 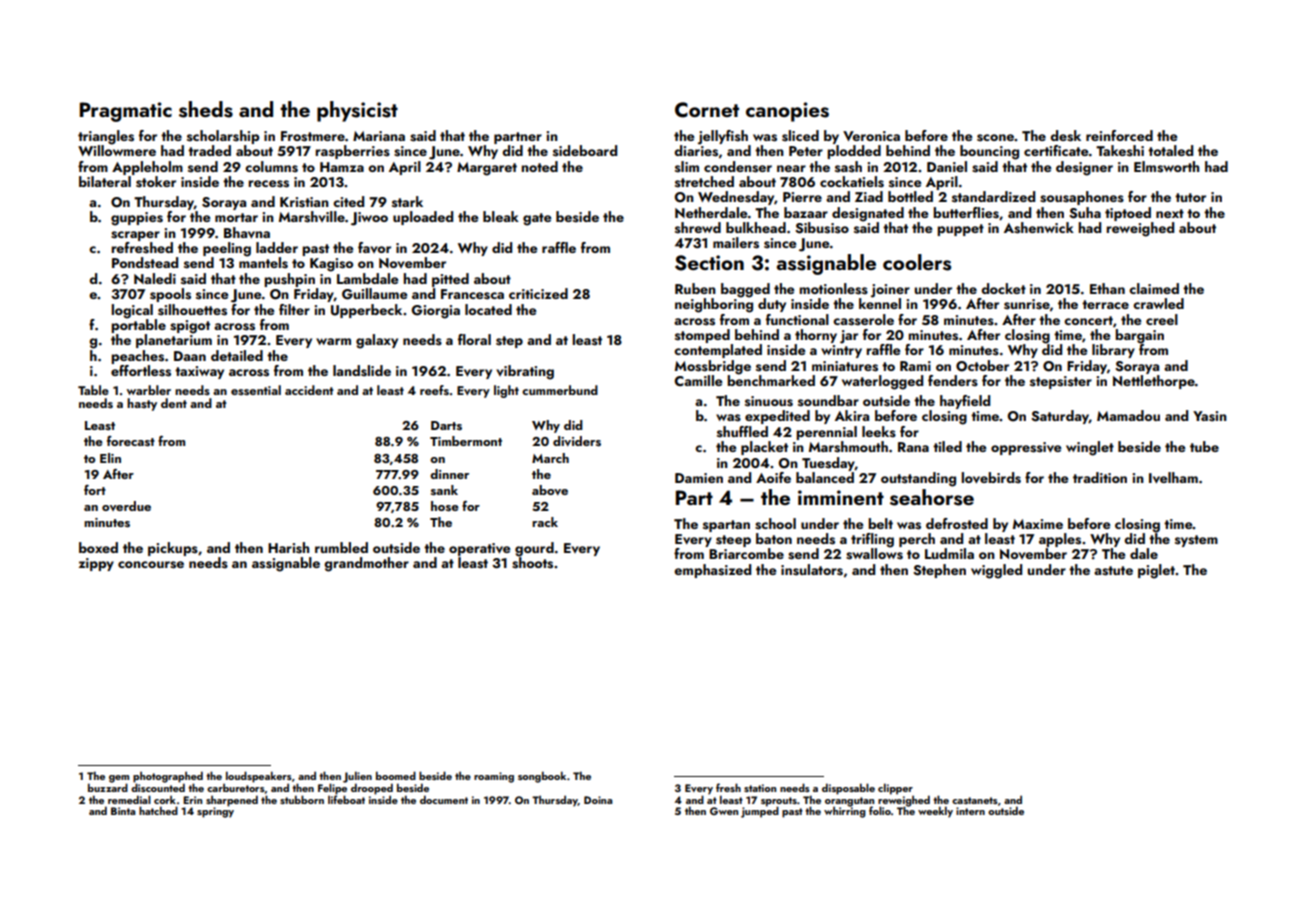 I want to click on galaxy, so click(x=377, y=341).
